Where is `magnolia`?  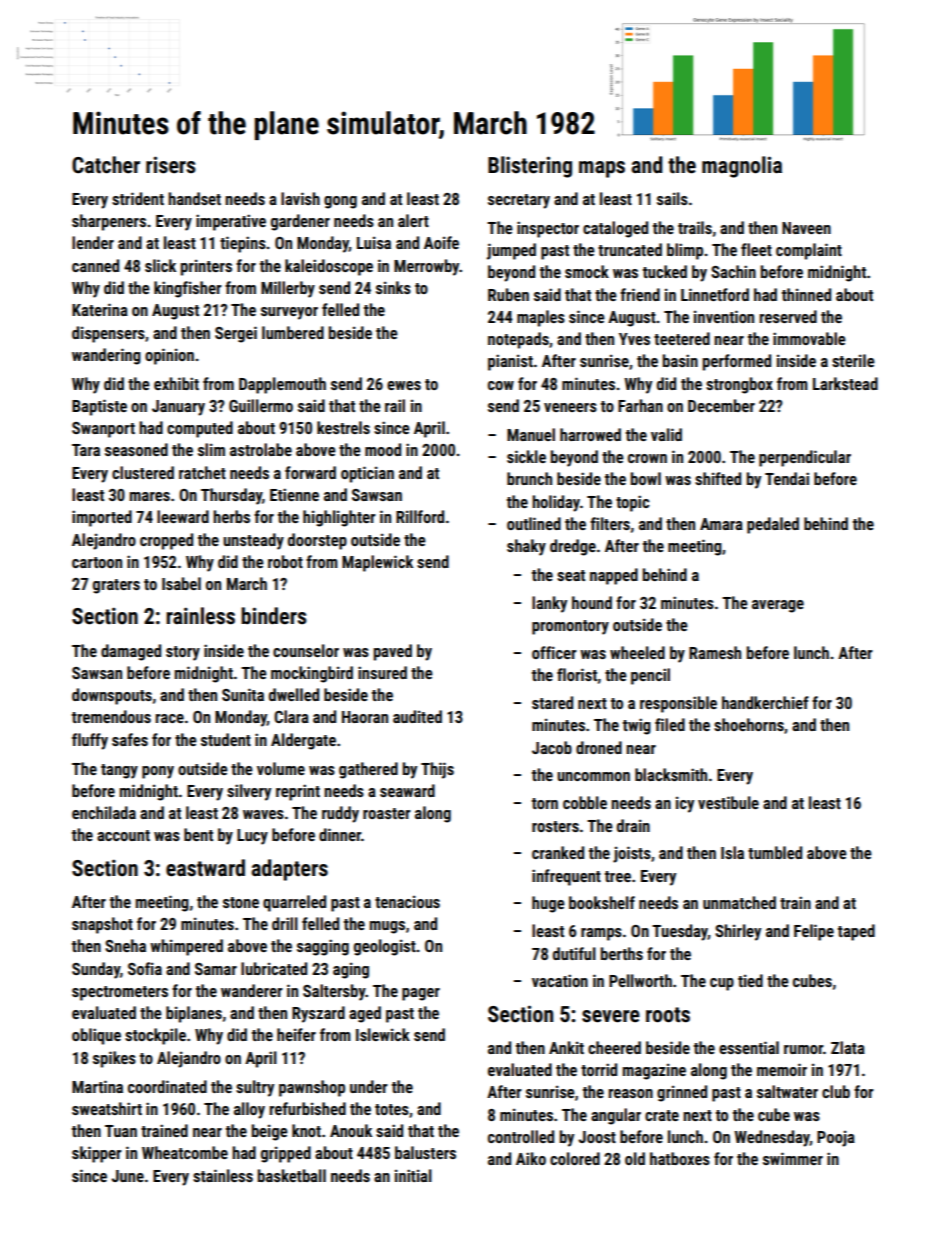 magnolia is located at coordinates (742, 167).
